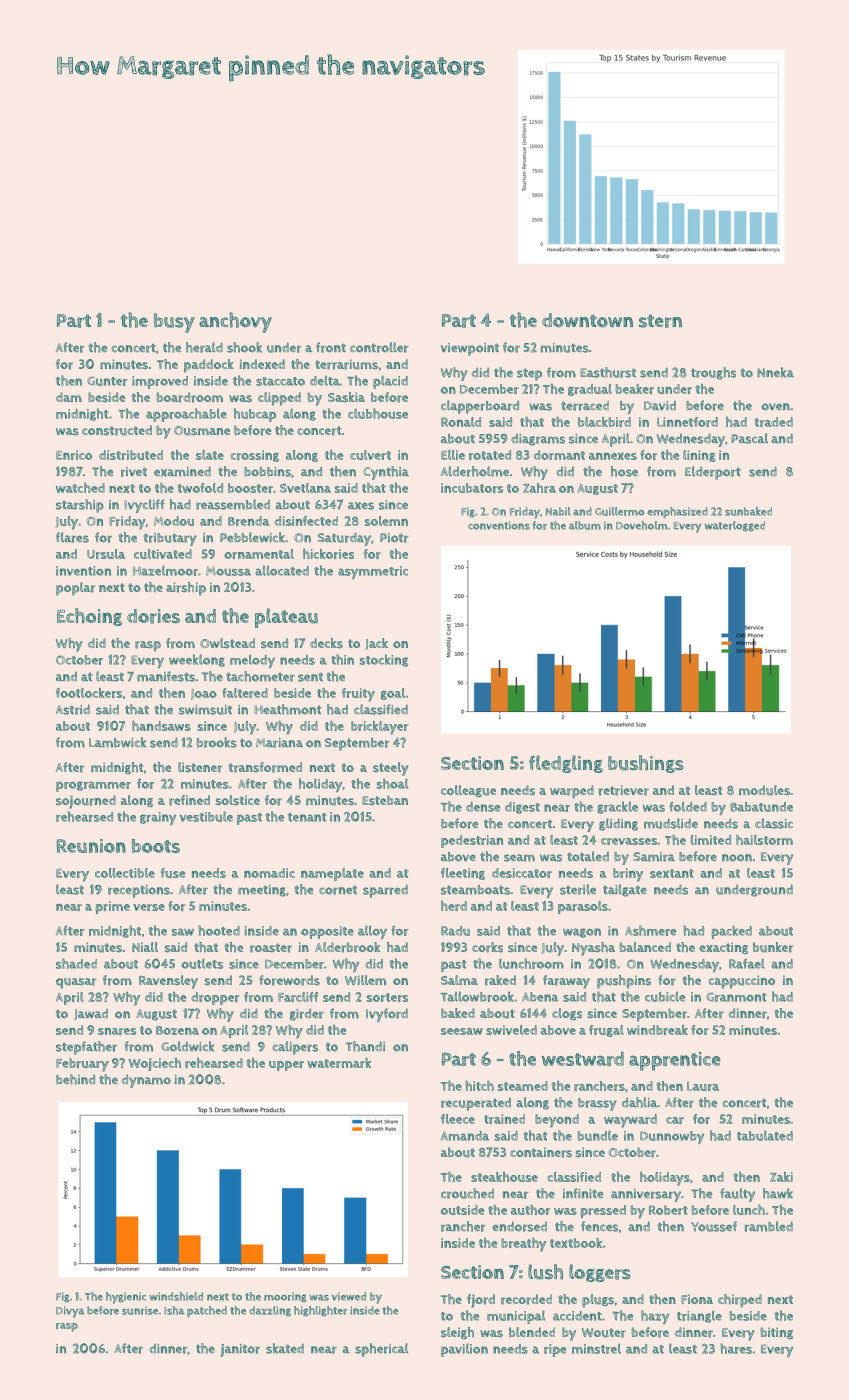 The width and height of the document is (849, 1400). Describe the element at coordinates (764, 790) in the document. I see `modules` at that location.
